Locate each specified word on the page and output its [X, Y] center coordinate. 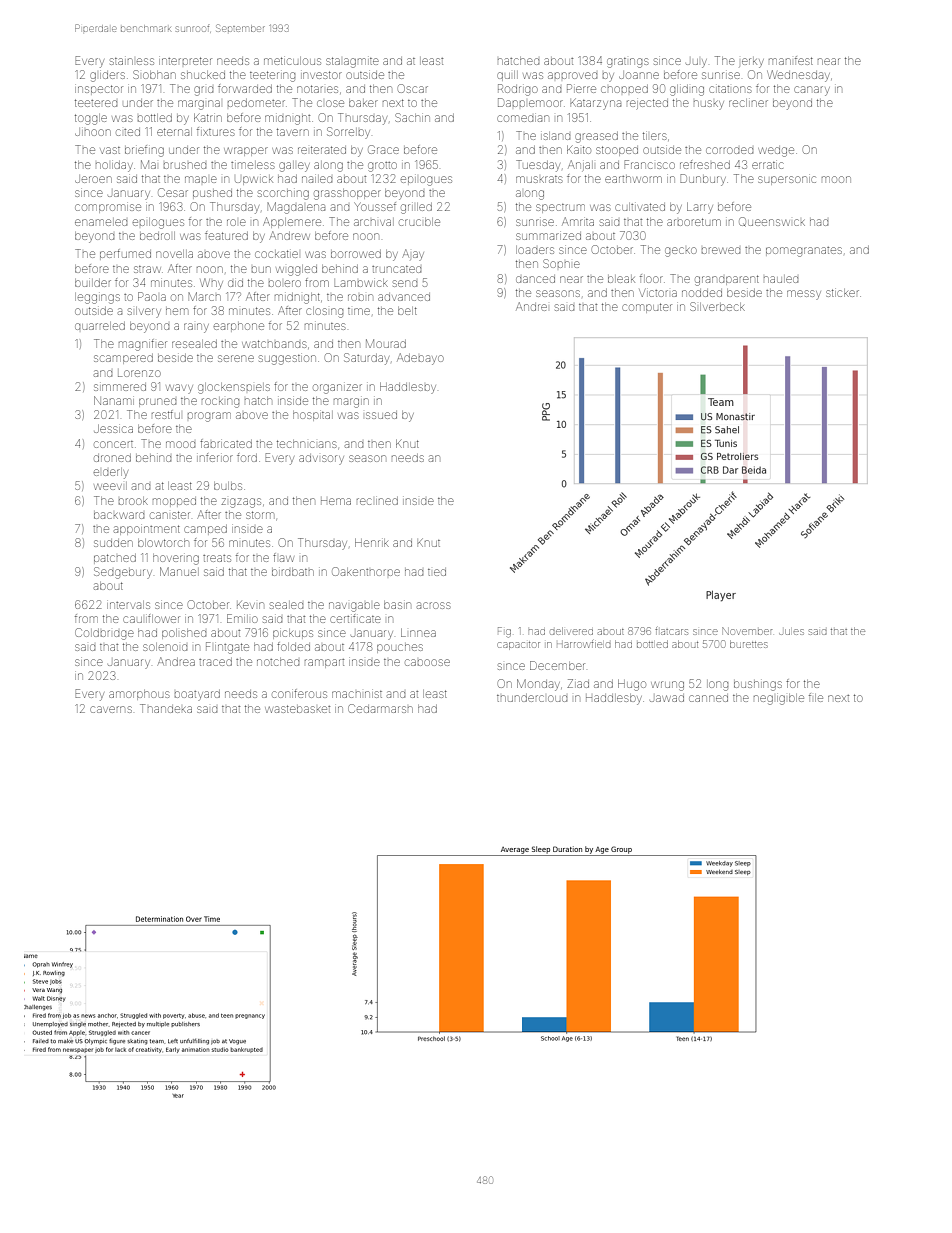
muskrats [539, 179]
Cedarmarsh [380, 708]
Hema [336, 501]
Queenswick [772, 222]
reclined [377, 501]
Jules [792, 632]
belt [407, 311]
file [816, 697]
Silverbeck [717, 306]
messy [804, 295]
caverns [111, 709]
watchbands [274, 344]
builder [93, 283]
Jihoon [93, 132]
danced [535, 279]
